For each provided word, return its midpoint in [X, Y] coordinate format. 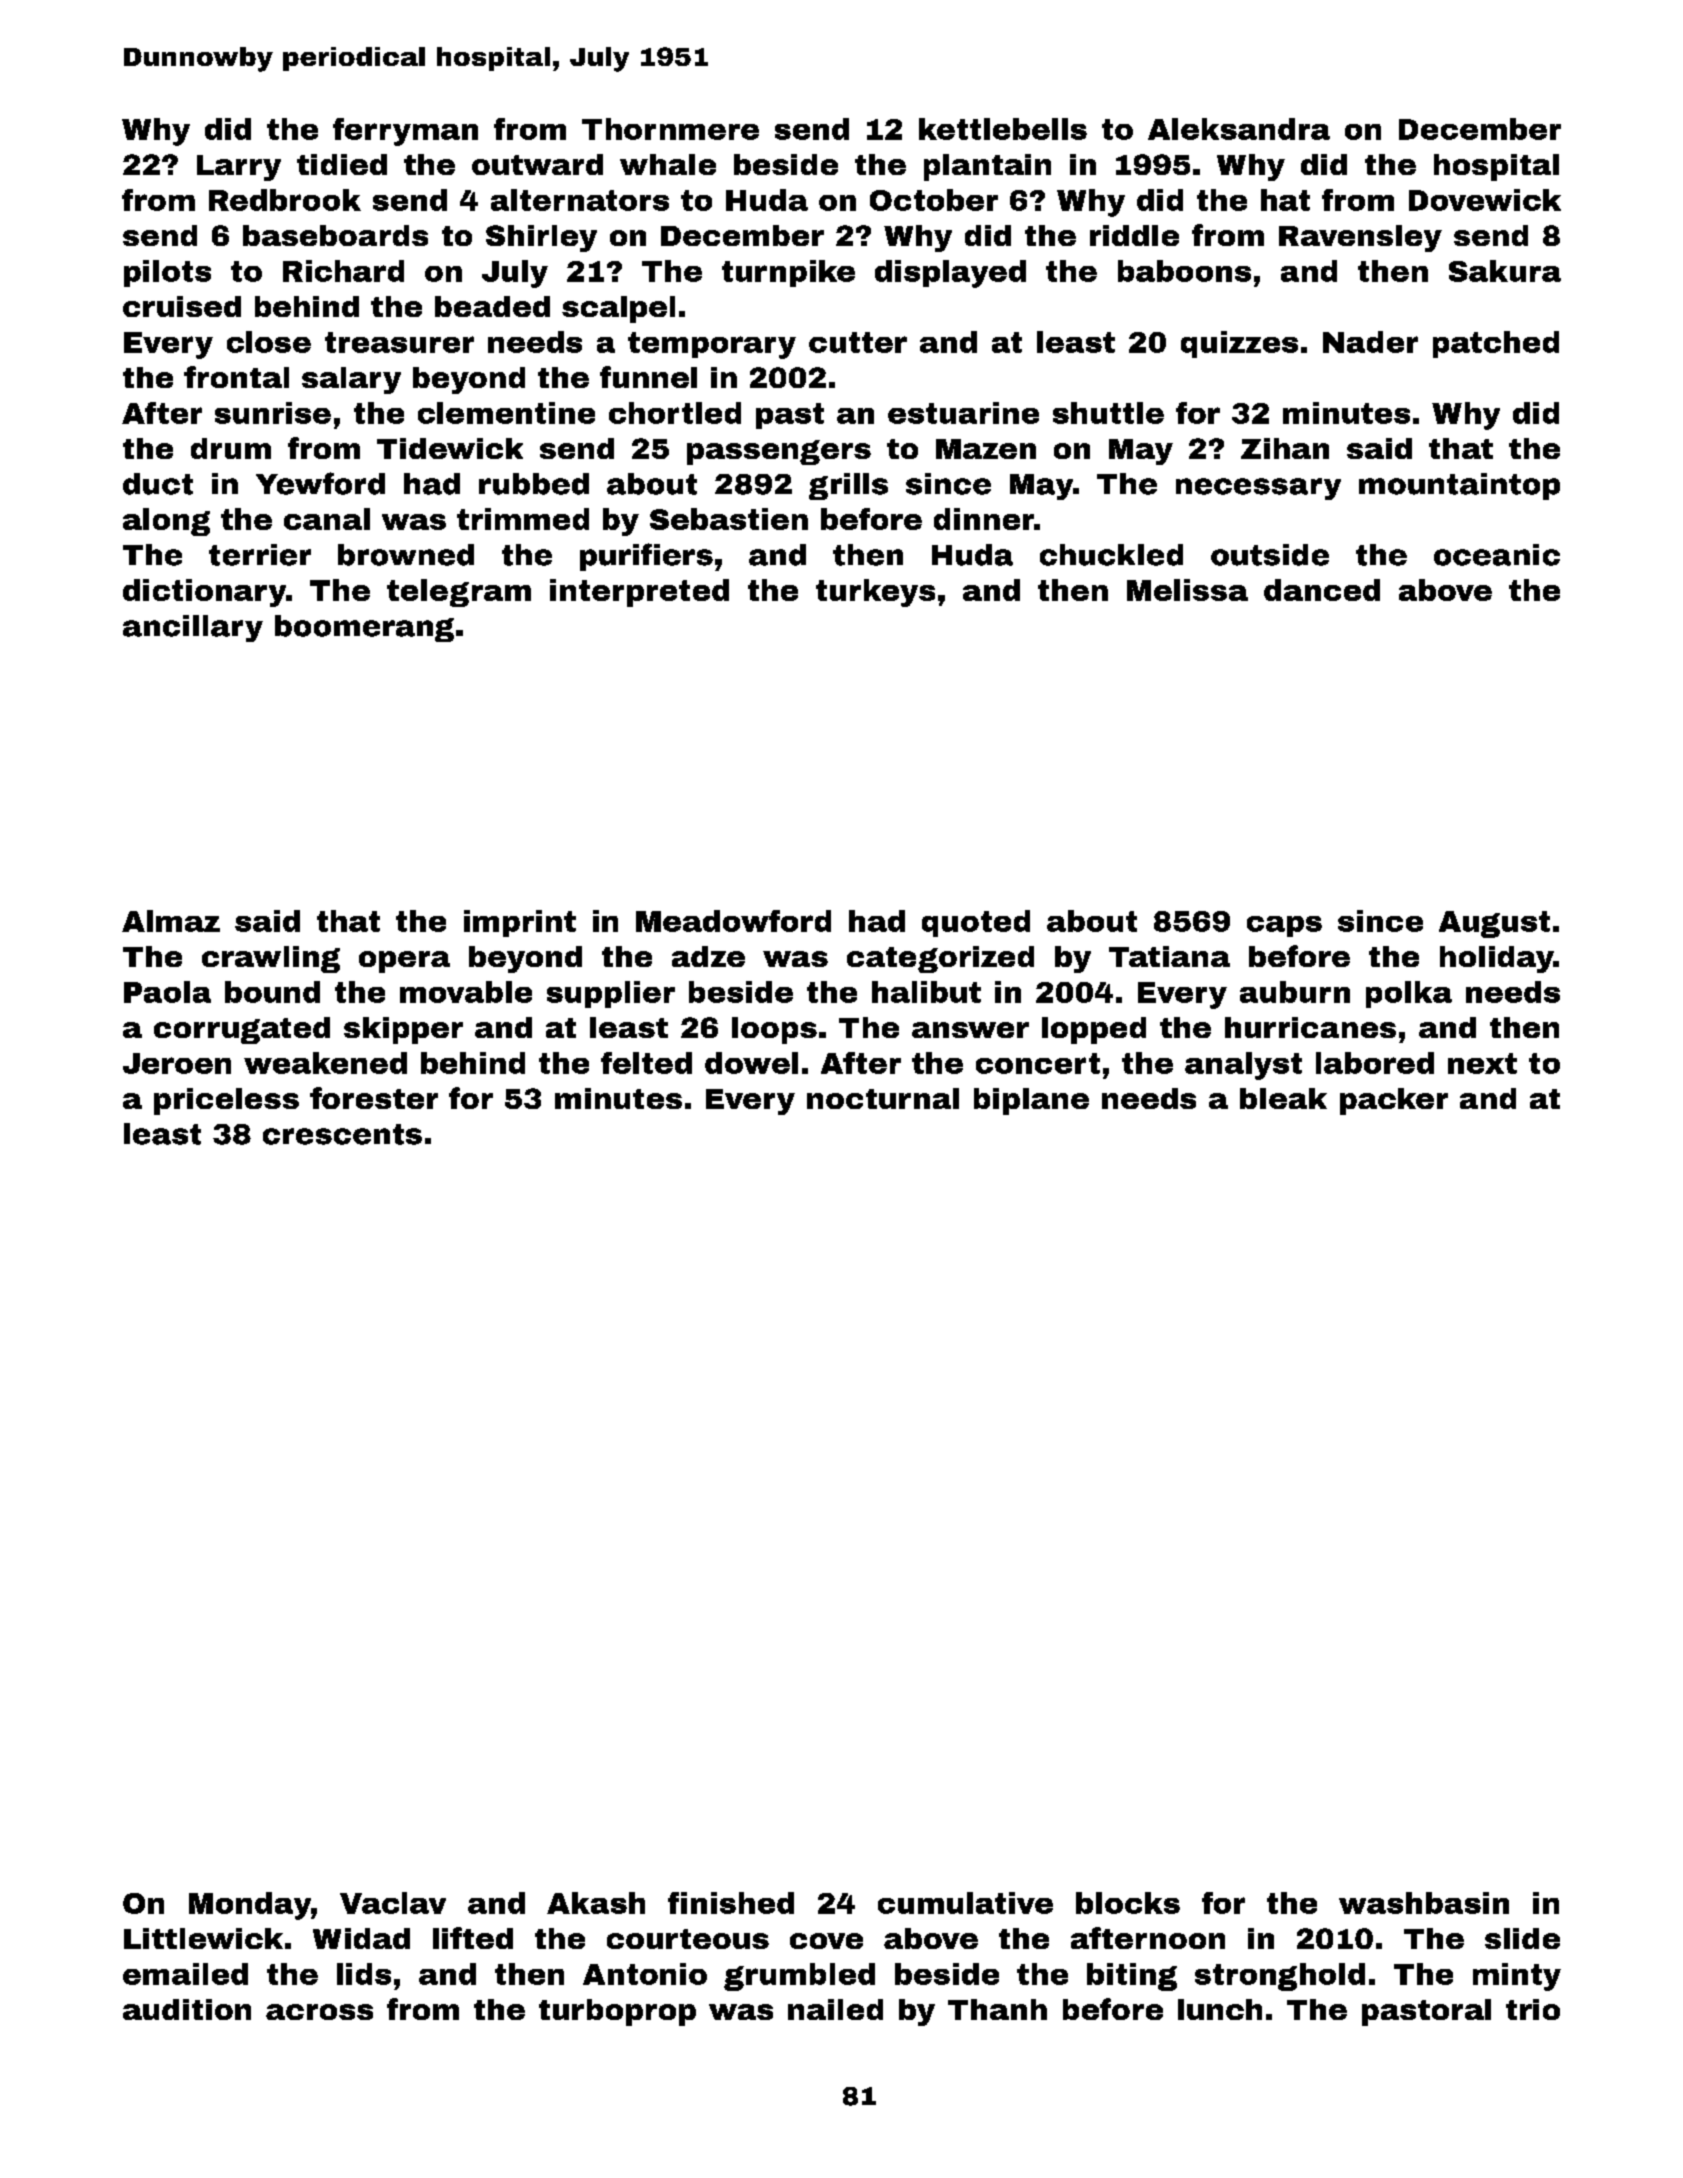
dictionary [204, 593]
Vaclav [393, 1903]
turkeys [875, 593]
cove [826, 1941]
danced [1322, 590]
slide [1522, 1938]
